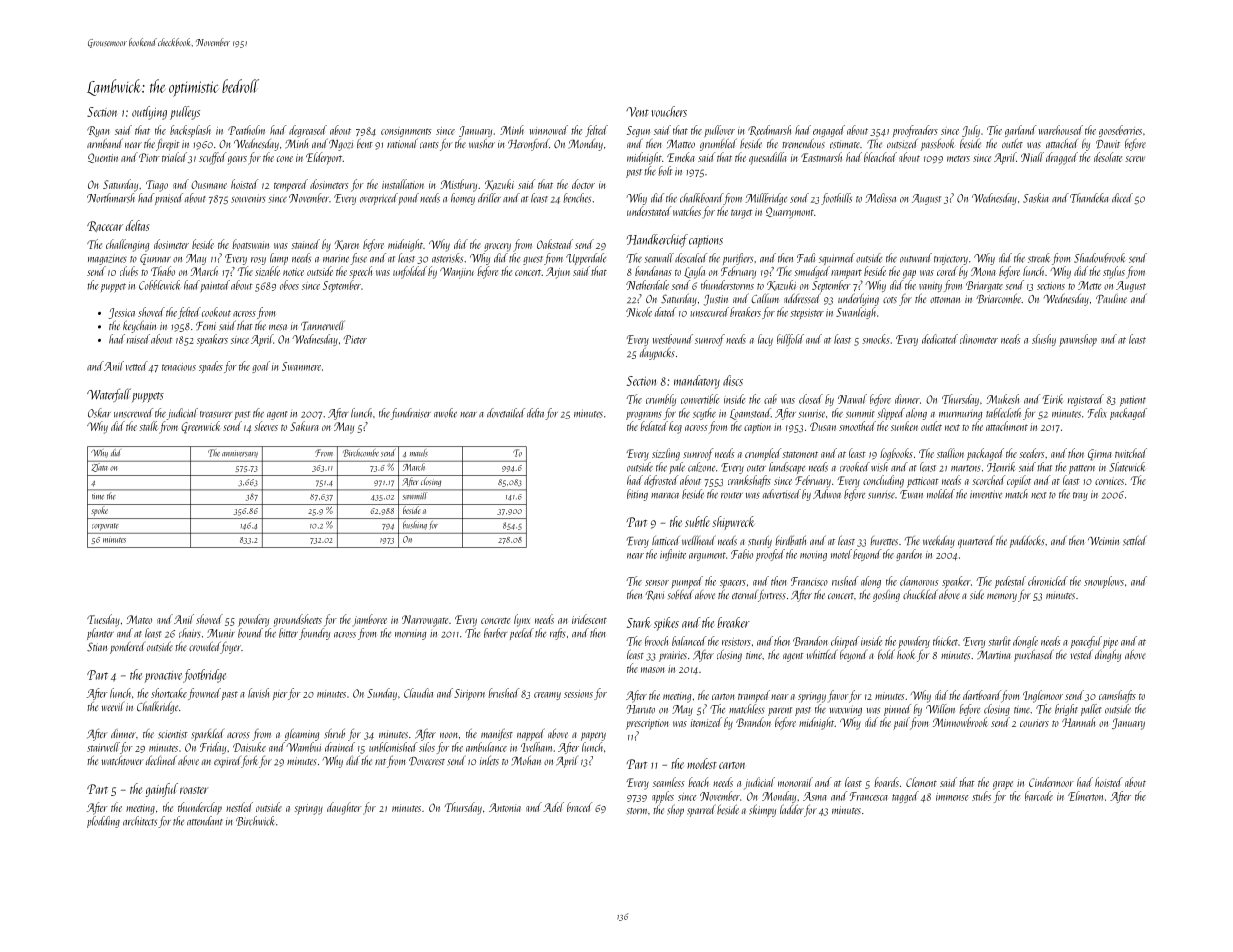  Describe the element at coordinates (255, 821) in the screenshot. I see `Birchwick` at that location.
